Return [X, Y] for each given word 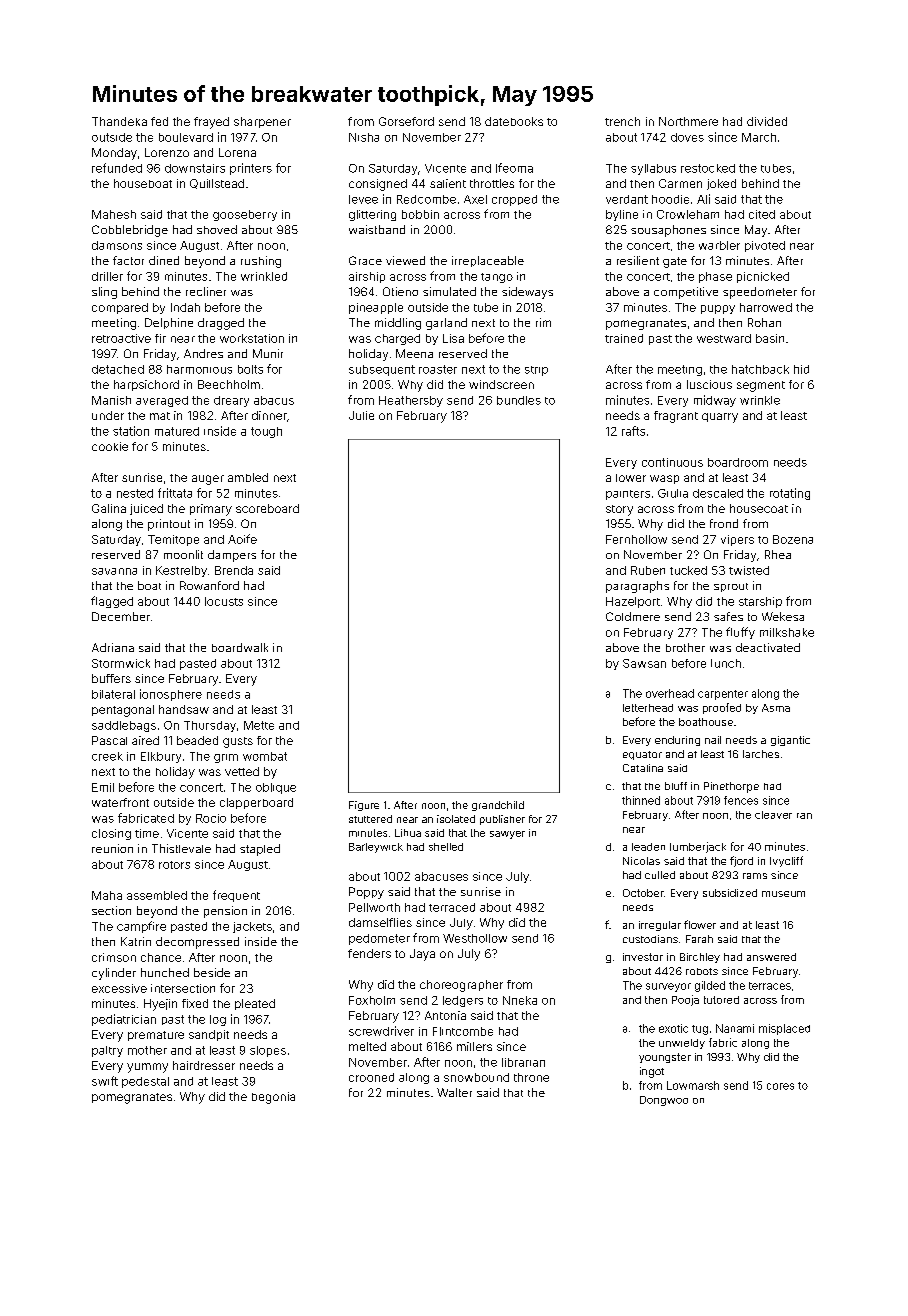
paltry [107, 1051]
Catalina [643, 768]
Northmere [688, 121]
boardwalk [240, 647]
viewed [405, 260]
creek [107, 756]
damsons [117, 245]
